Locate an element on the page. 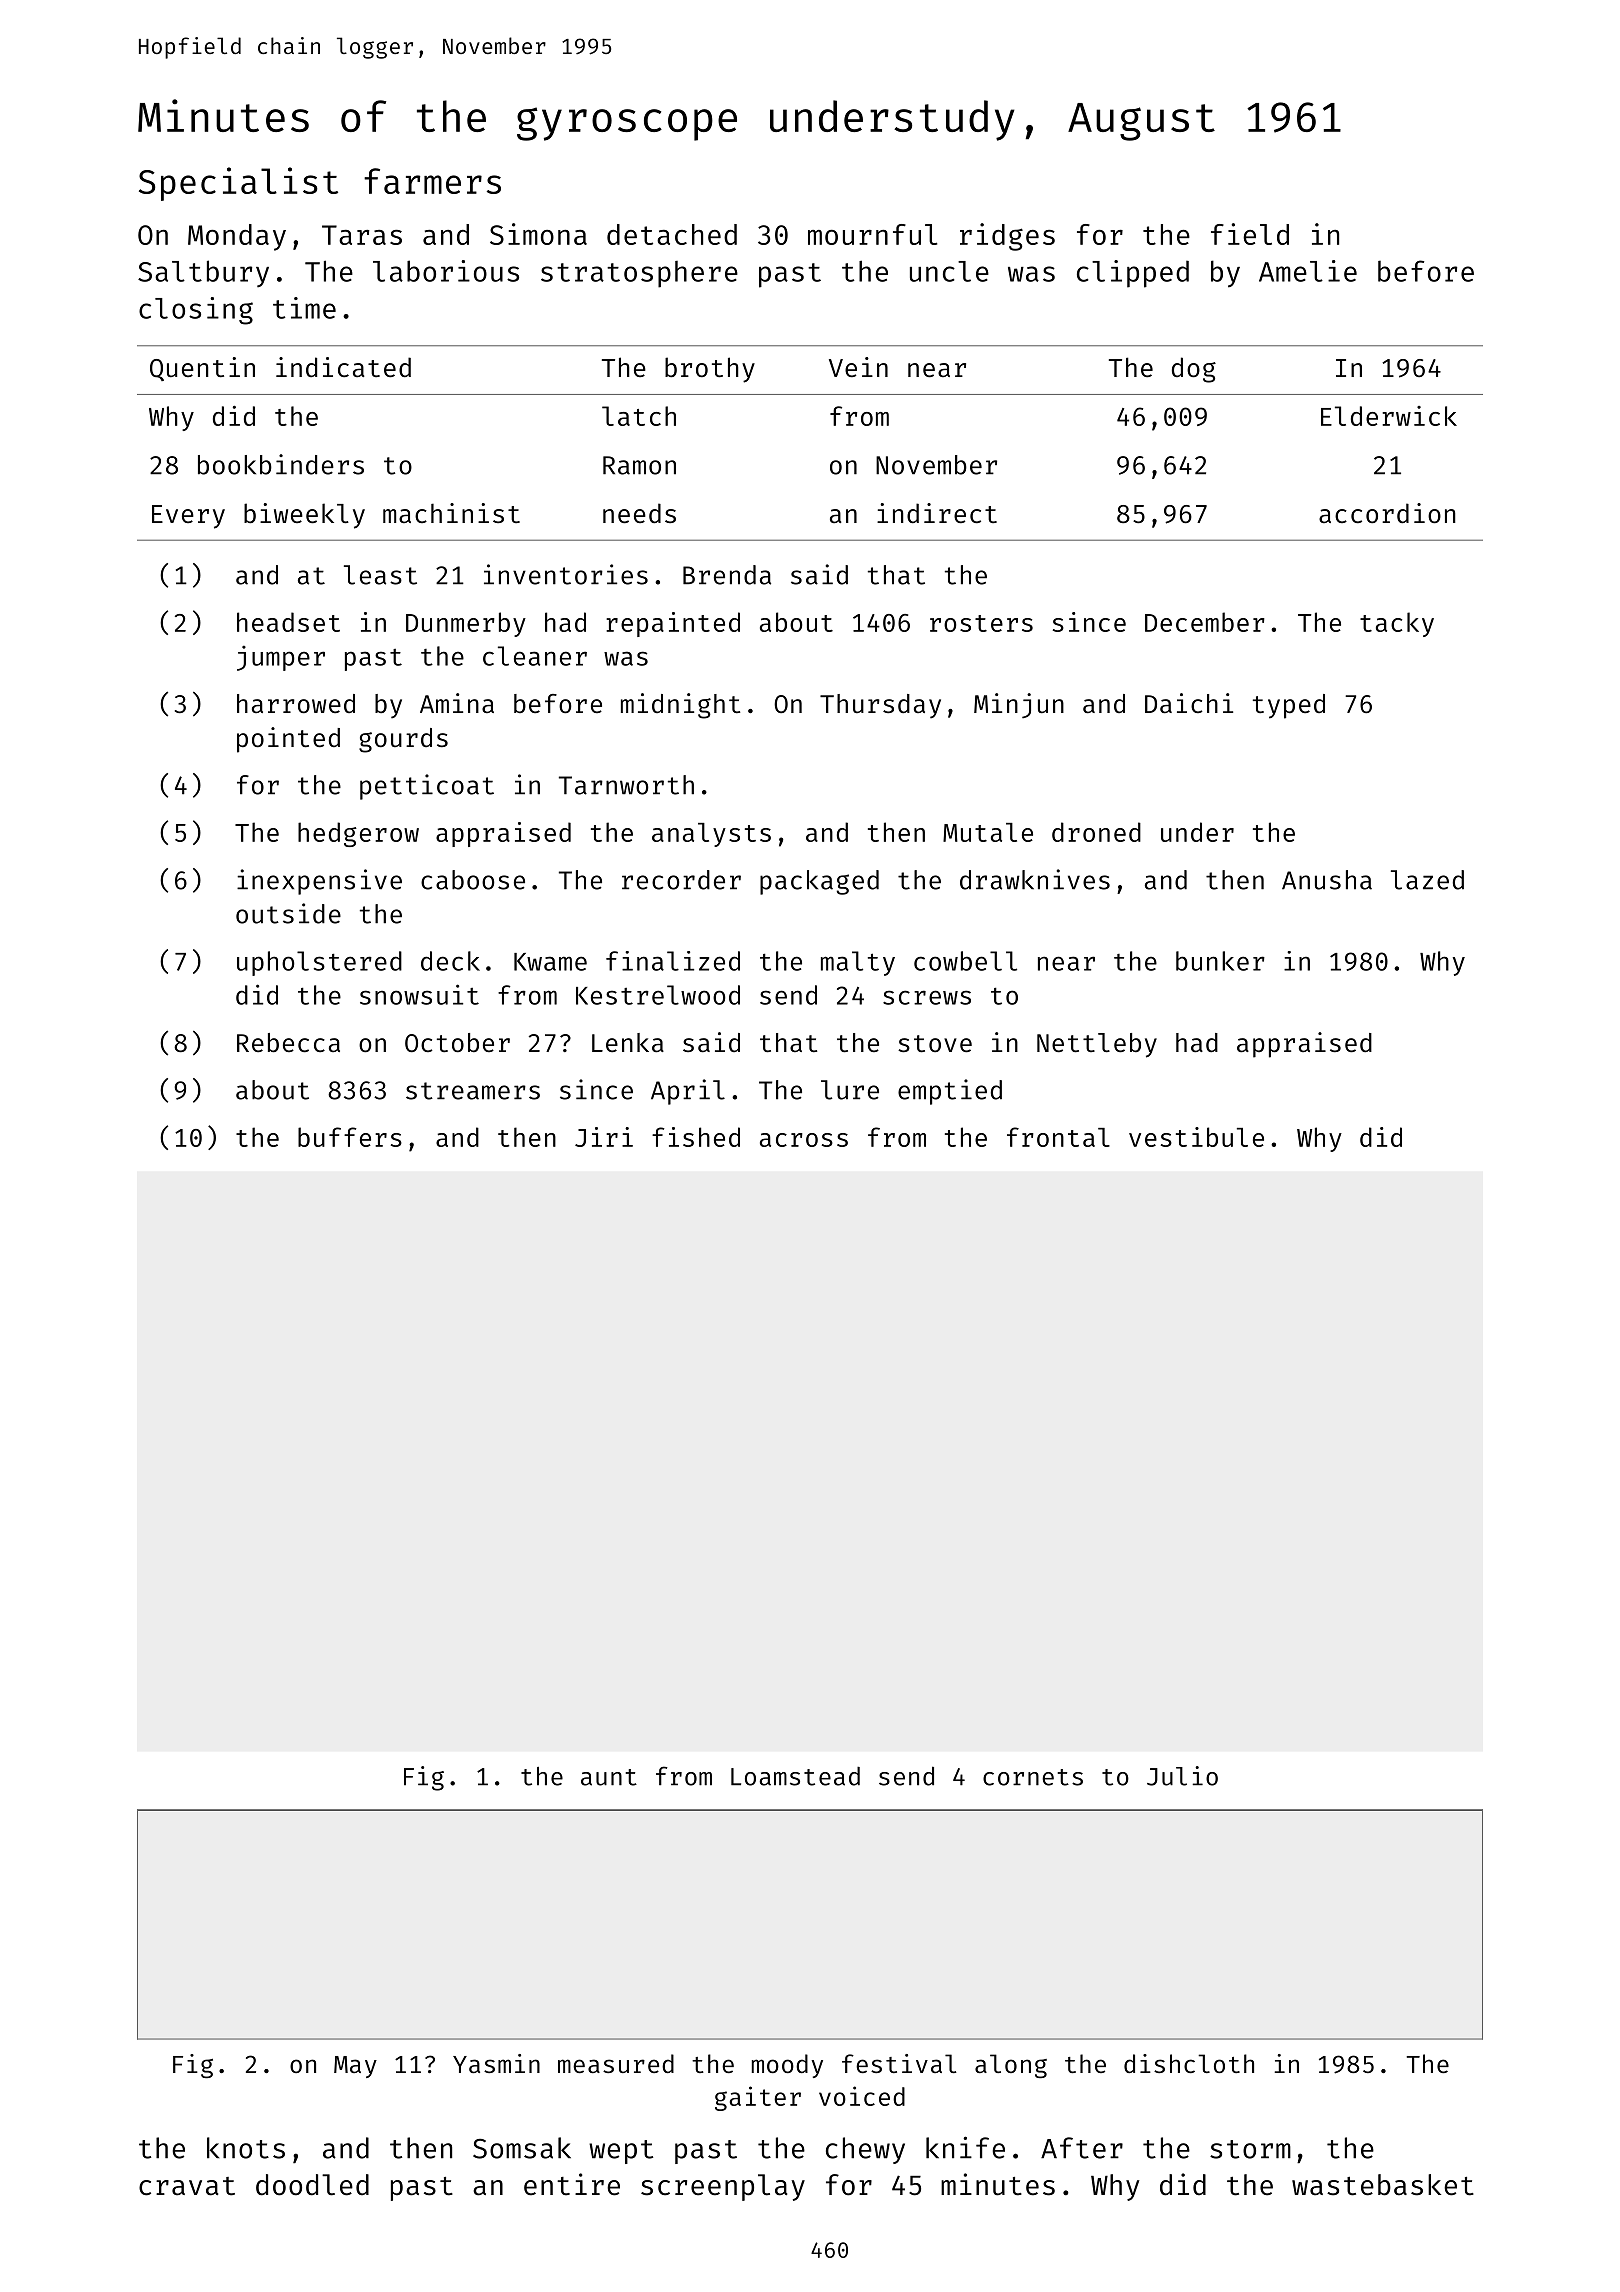 This page has width=1620, height=2292. pointed is located at coordinates (288, 740).
